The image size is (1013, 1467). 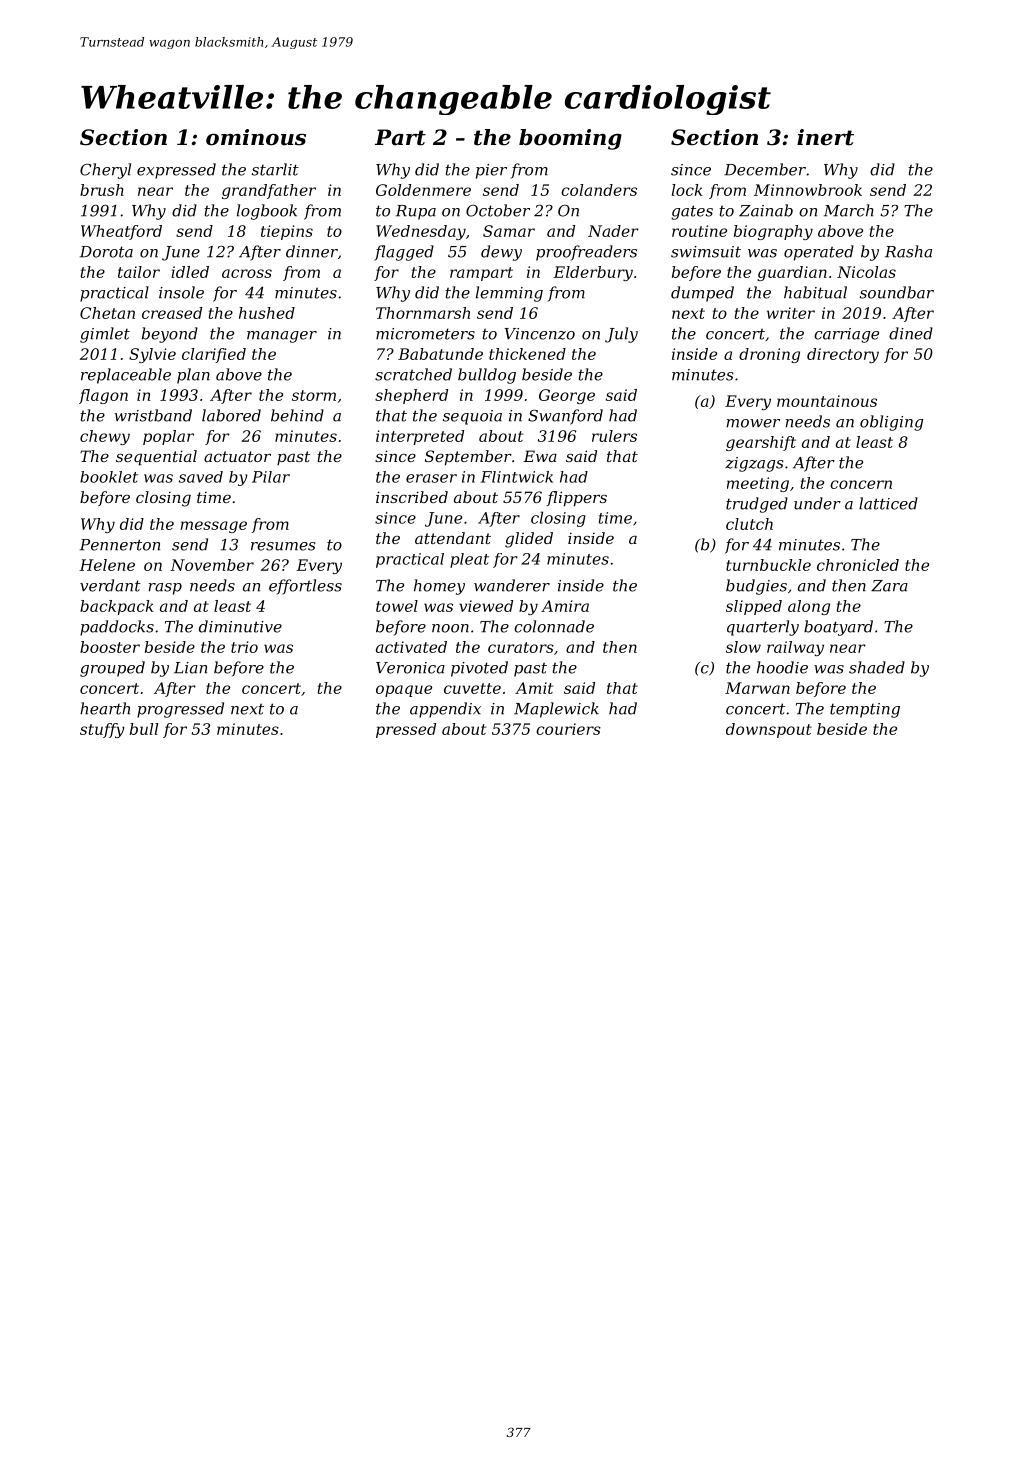 What do you see at coordinates (827, 401) in the screenshot?
I see `mountainous` at bounding box center [827, 401].
